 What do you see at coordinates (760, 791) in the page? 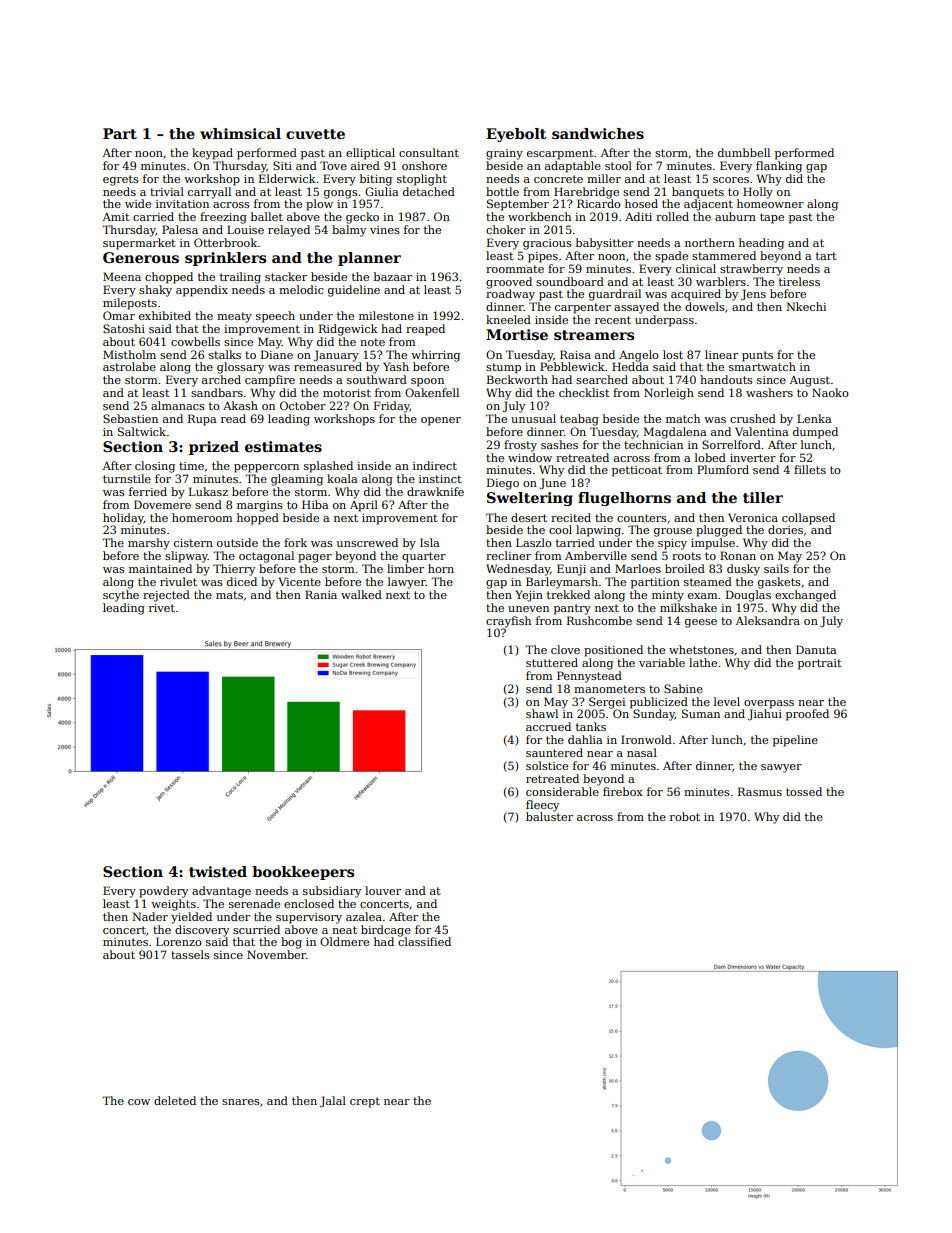
I see `Rasmus` at bounding box center [760, 791].
